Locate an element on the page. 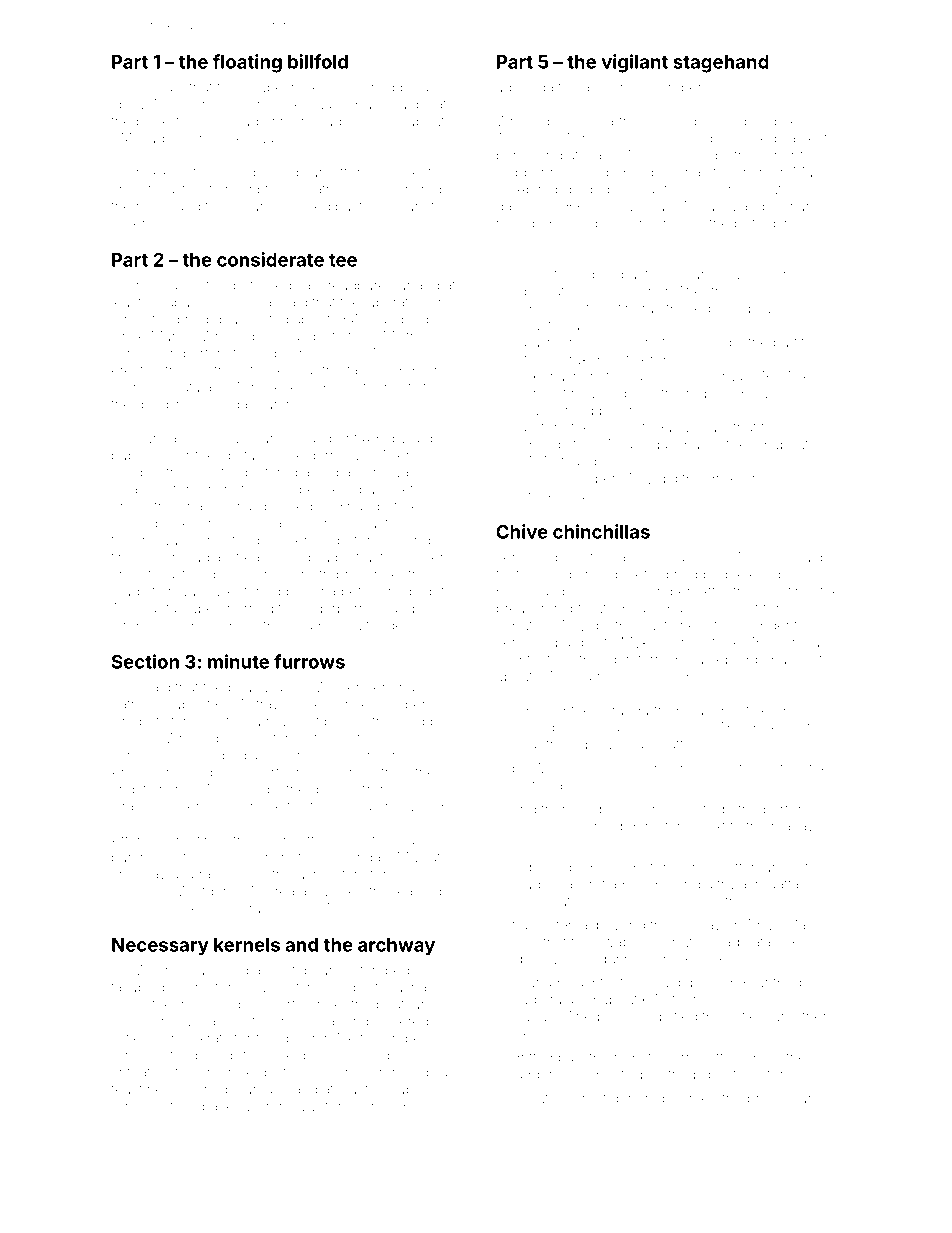 The width and height of the image is (952, 1233). upward is located at coordinates (408, 439).
